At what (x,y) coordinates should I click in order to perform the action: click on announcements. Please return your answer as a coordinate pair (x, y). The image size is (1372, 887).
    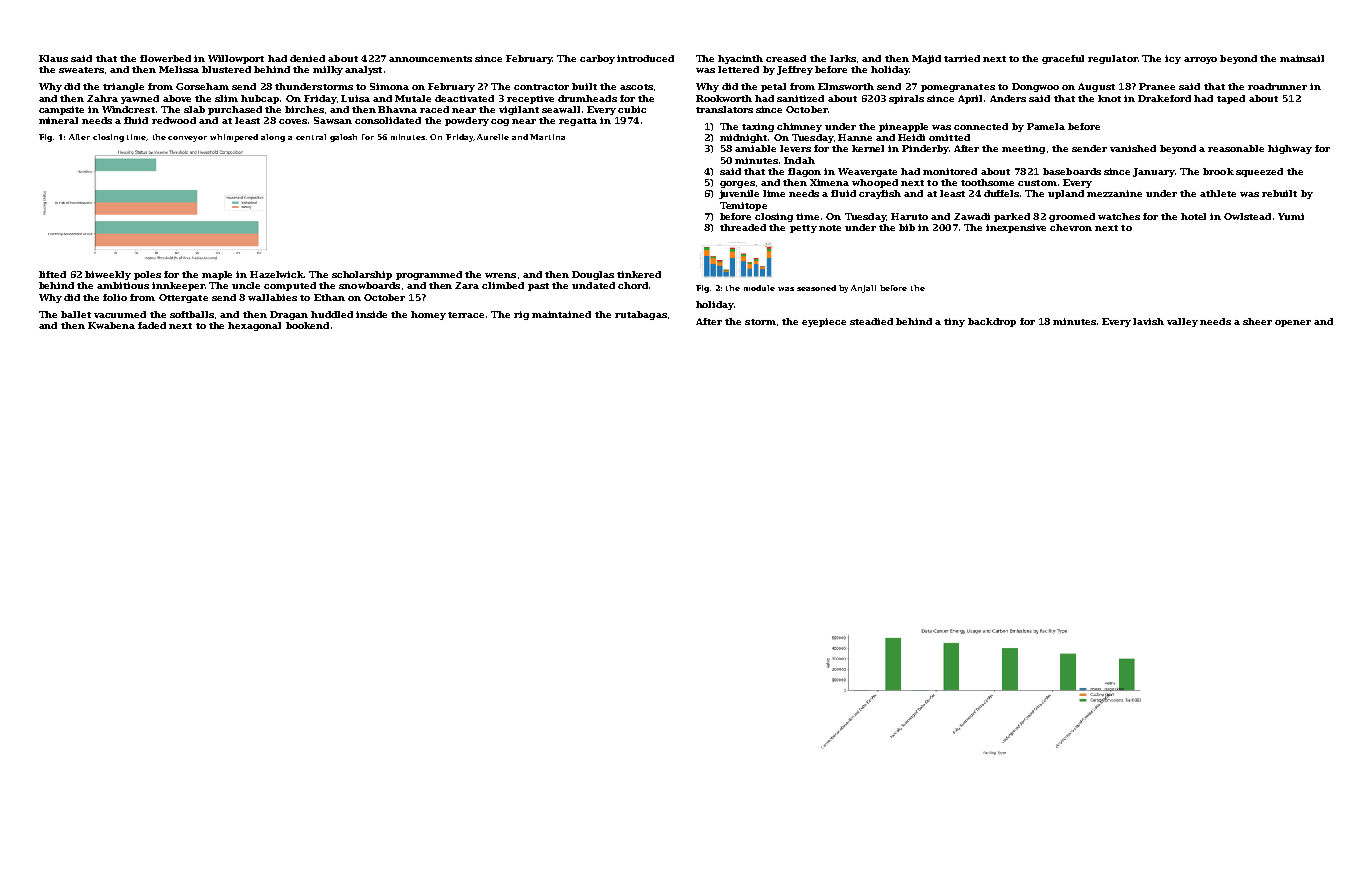
    Looking at the image, I should click on (430, 59).
